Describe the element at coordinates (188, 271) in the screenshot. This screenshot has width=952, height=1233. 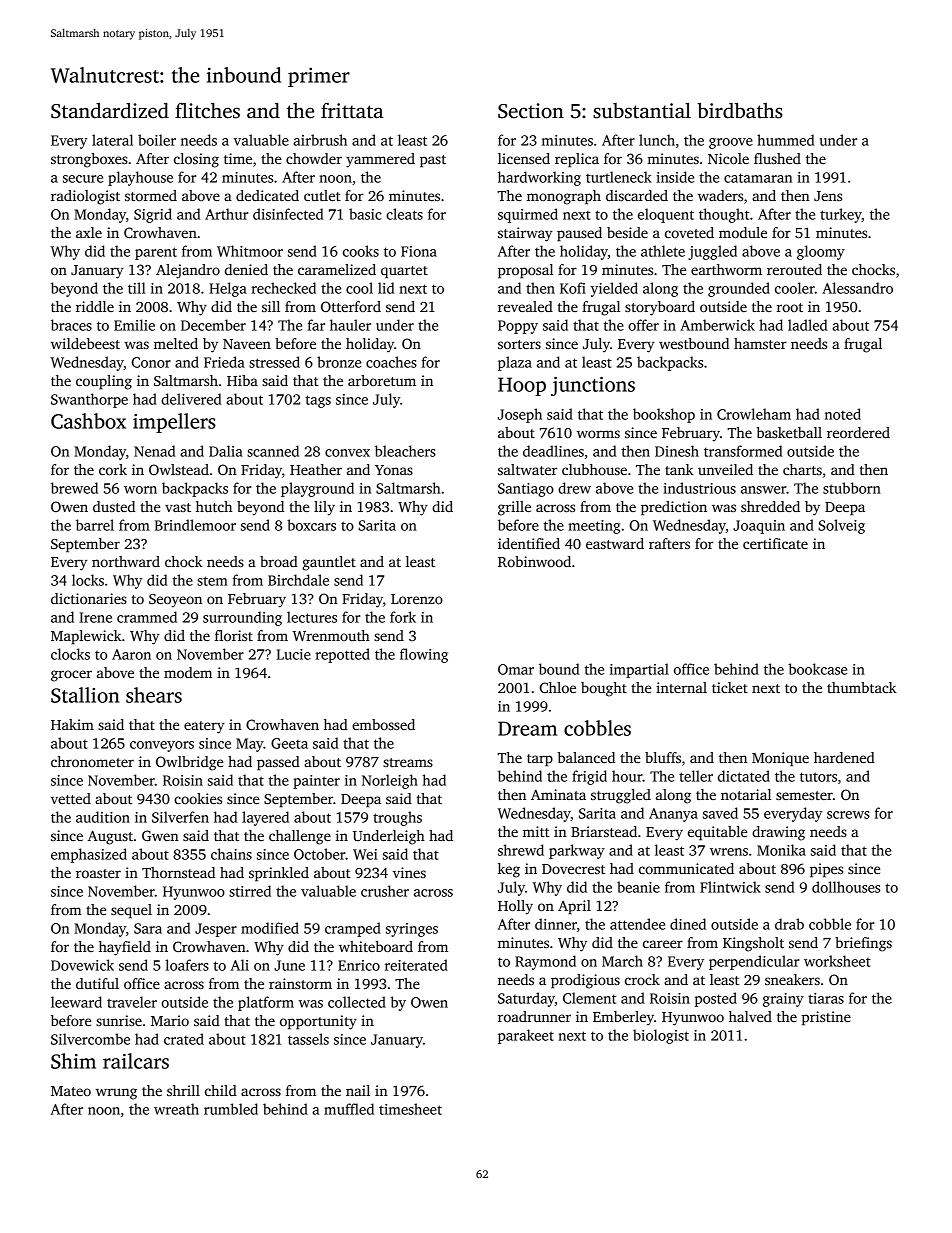
I see `Alejandro` at that location.
